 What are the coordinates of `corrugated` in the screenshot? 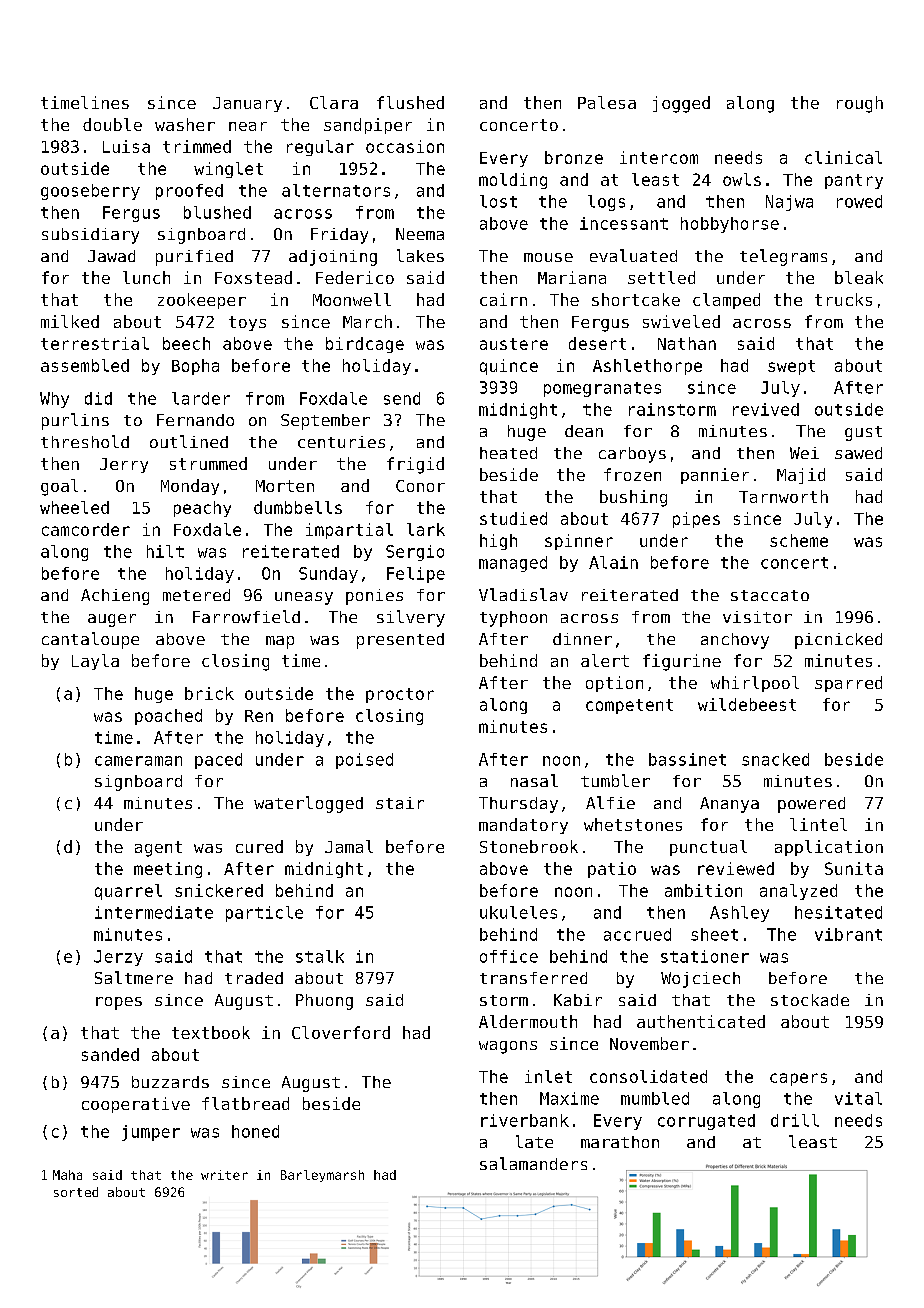 It's located at (706, 1122).
